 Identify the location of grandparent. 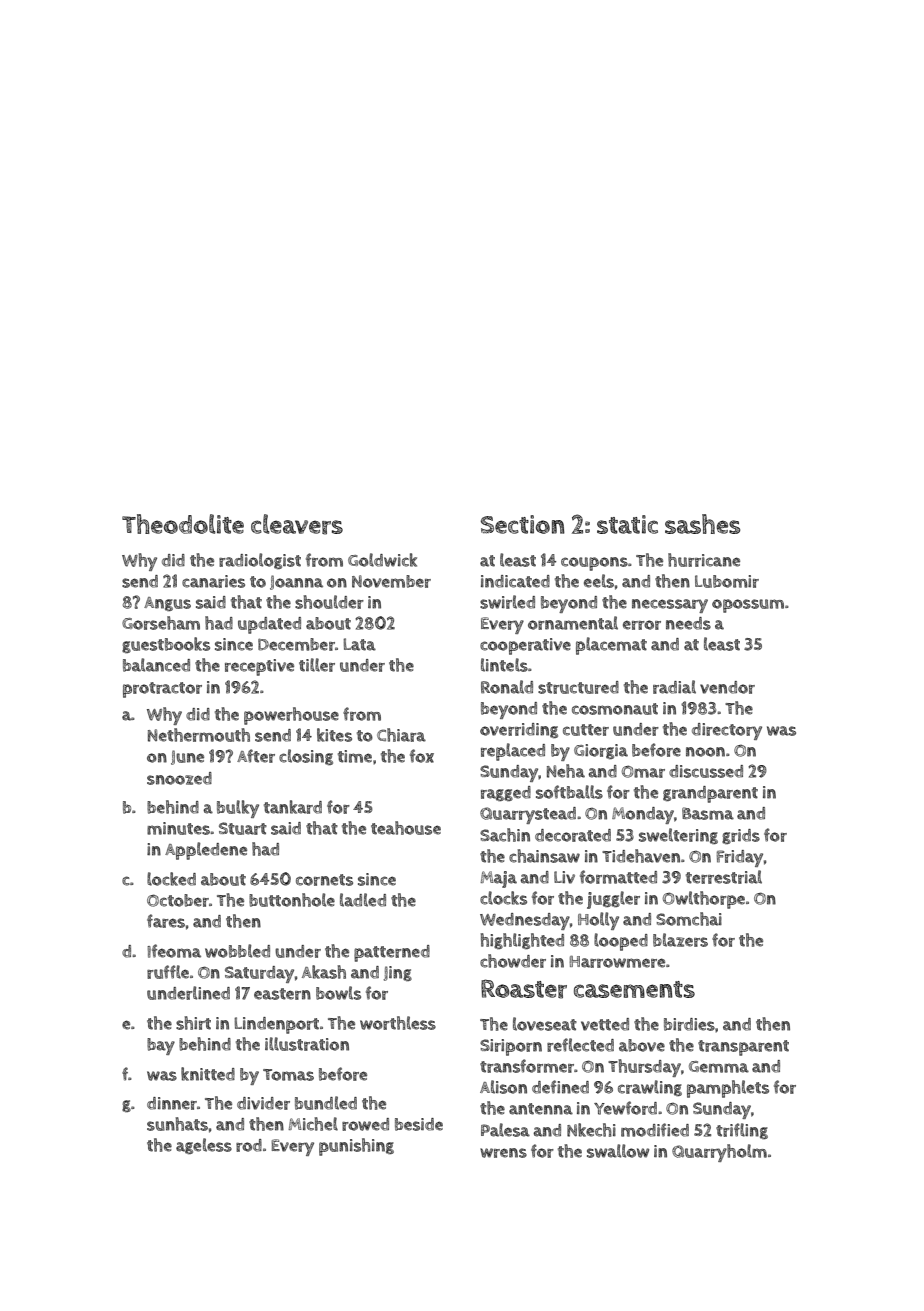
(710, 794).
